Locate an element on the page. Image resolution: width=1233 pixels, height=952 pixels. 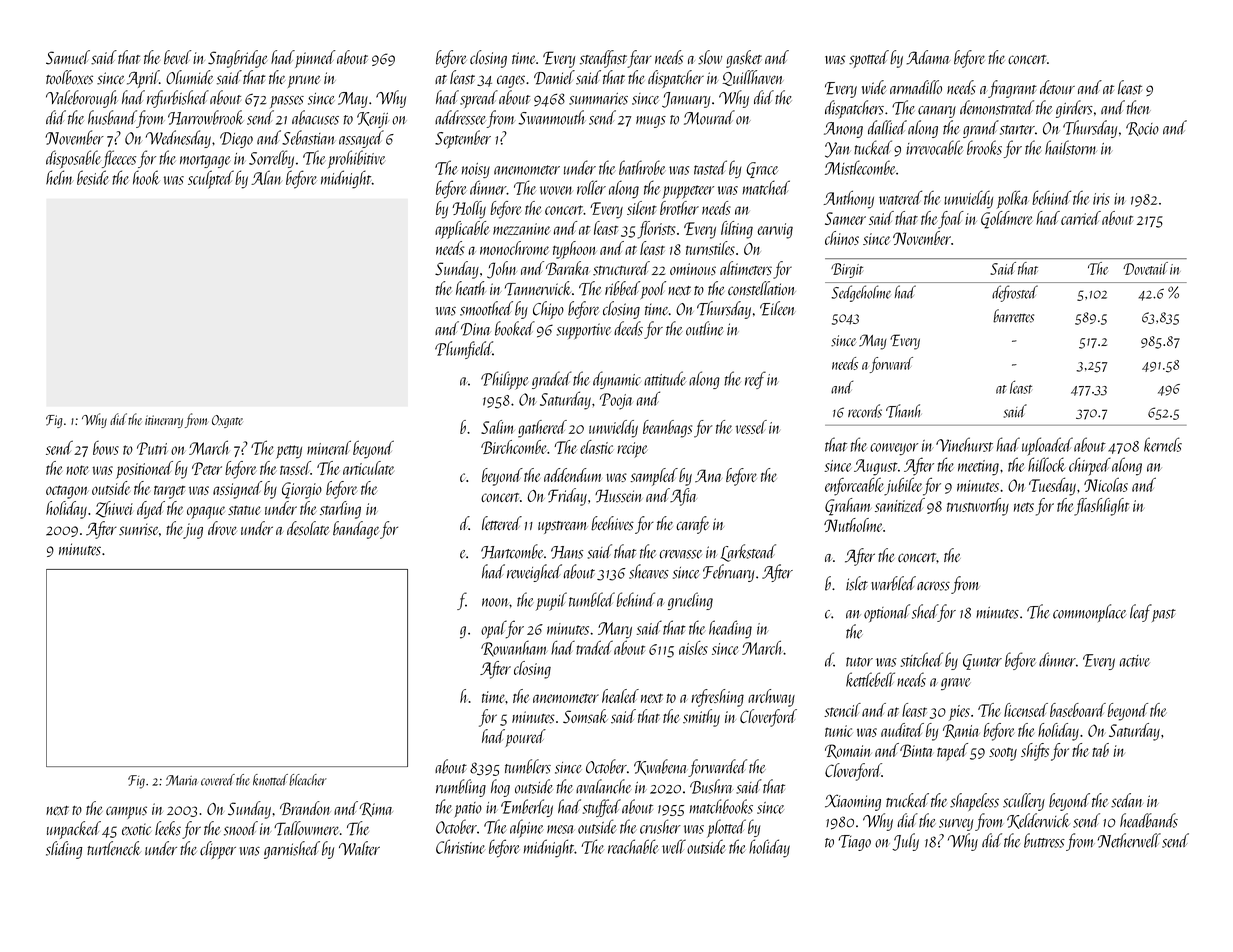
beanbags is located at coordinates (667, 429).
